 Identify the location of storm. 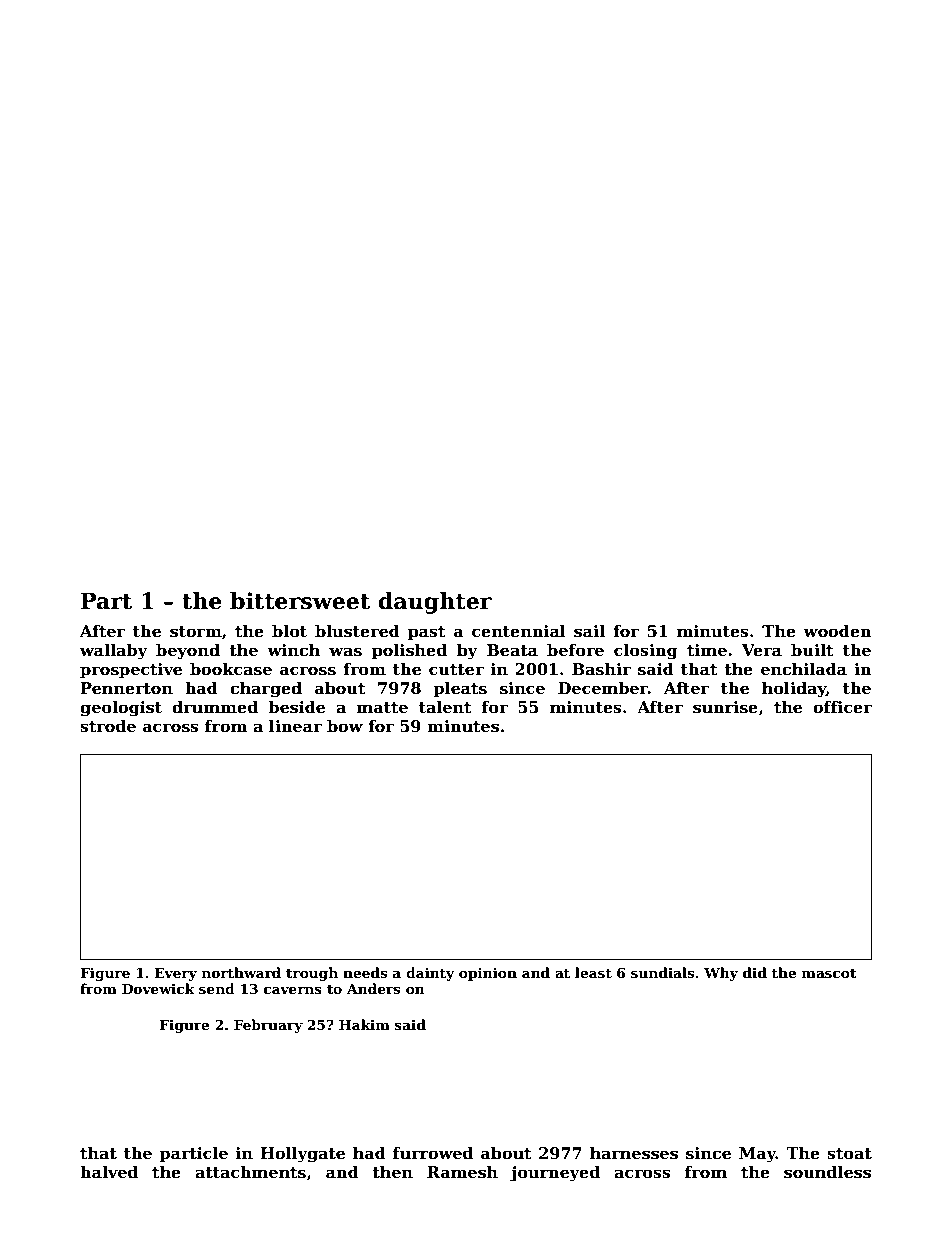
(196, 632).
